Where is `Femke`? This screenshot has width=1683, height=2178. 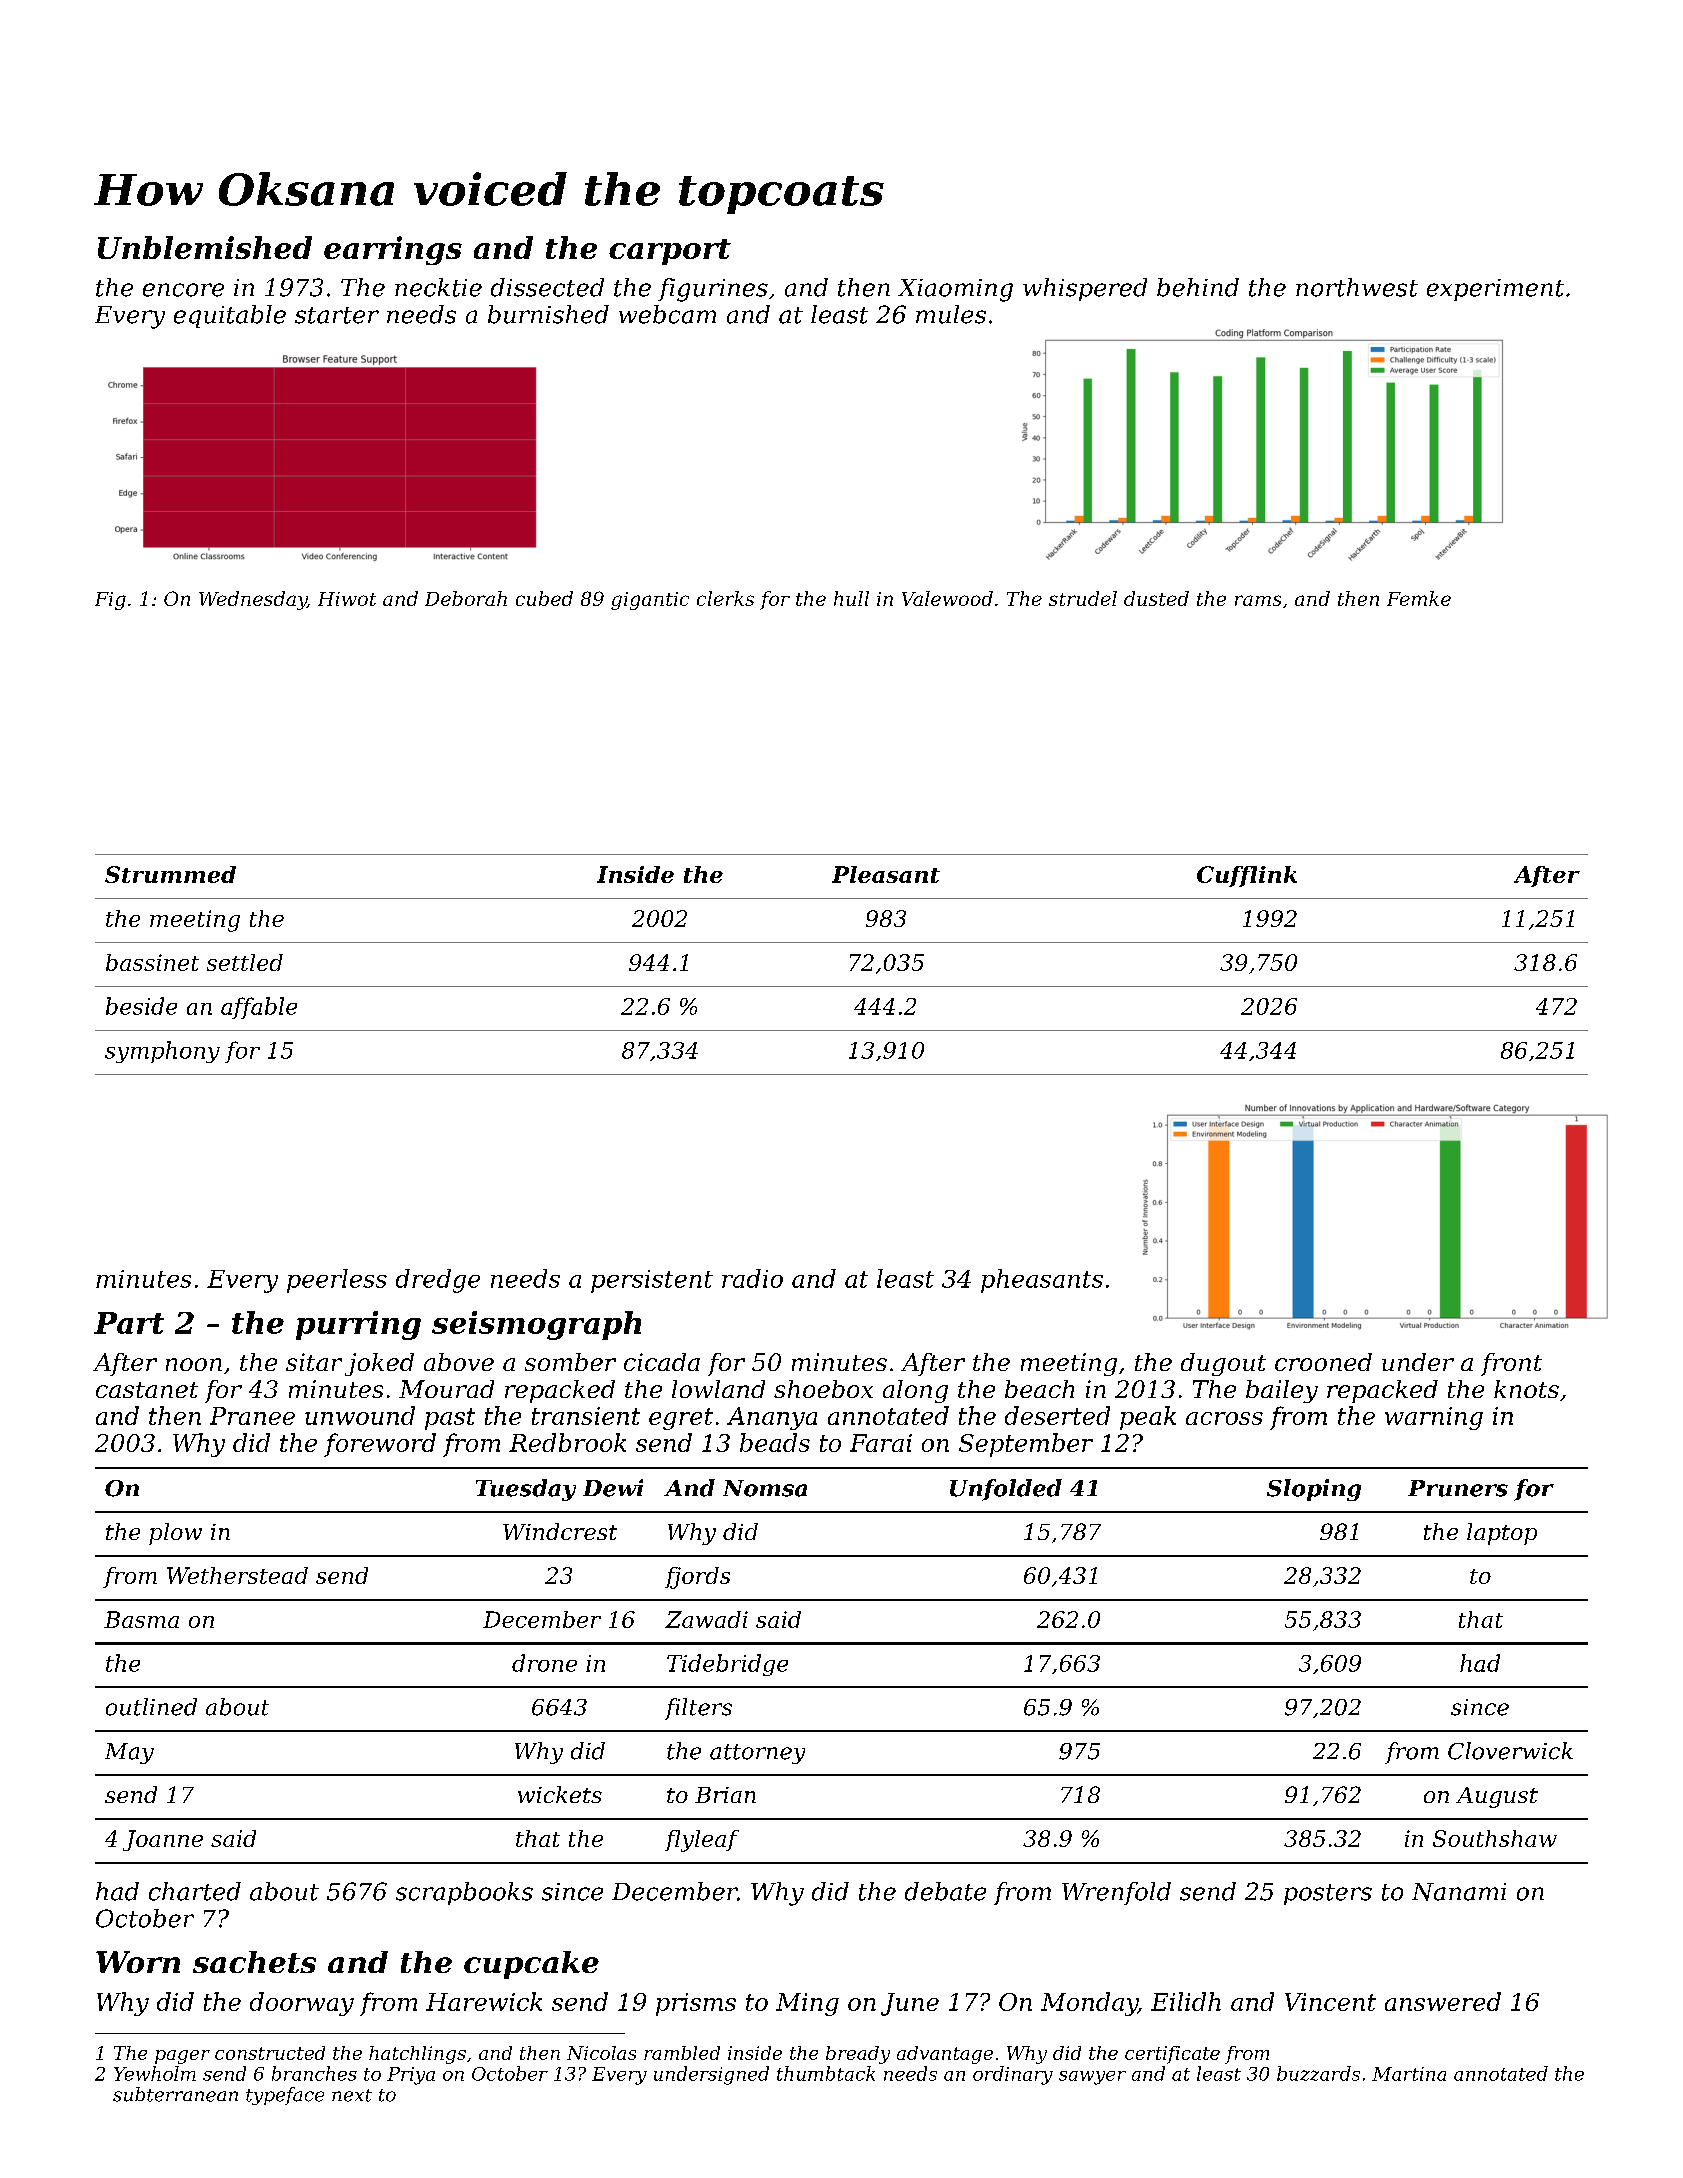
Femke is located at coordinates (1419, 598).
